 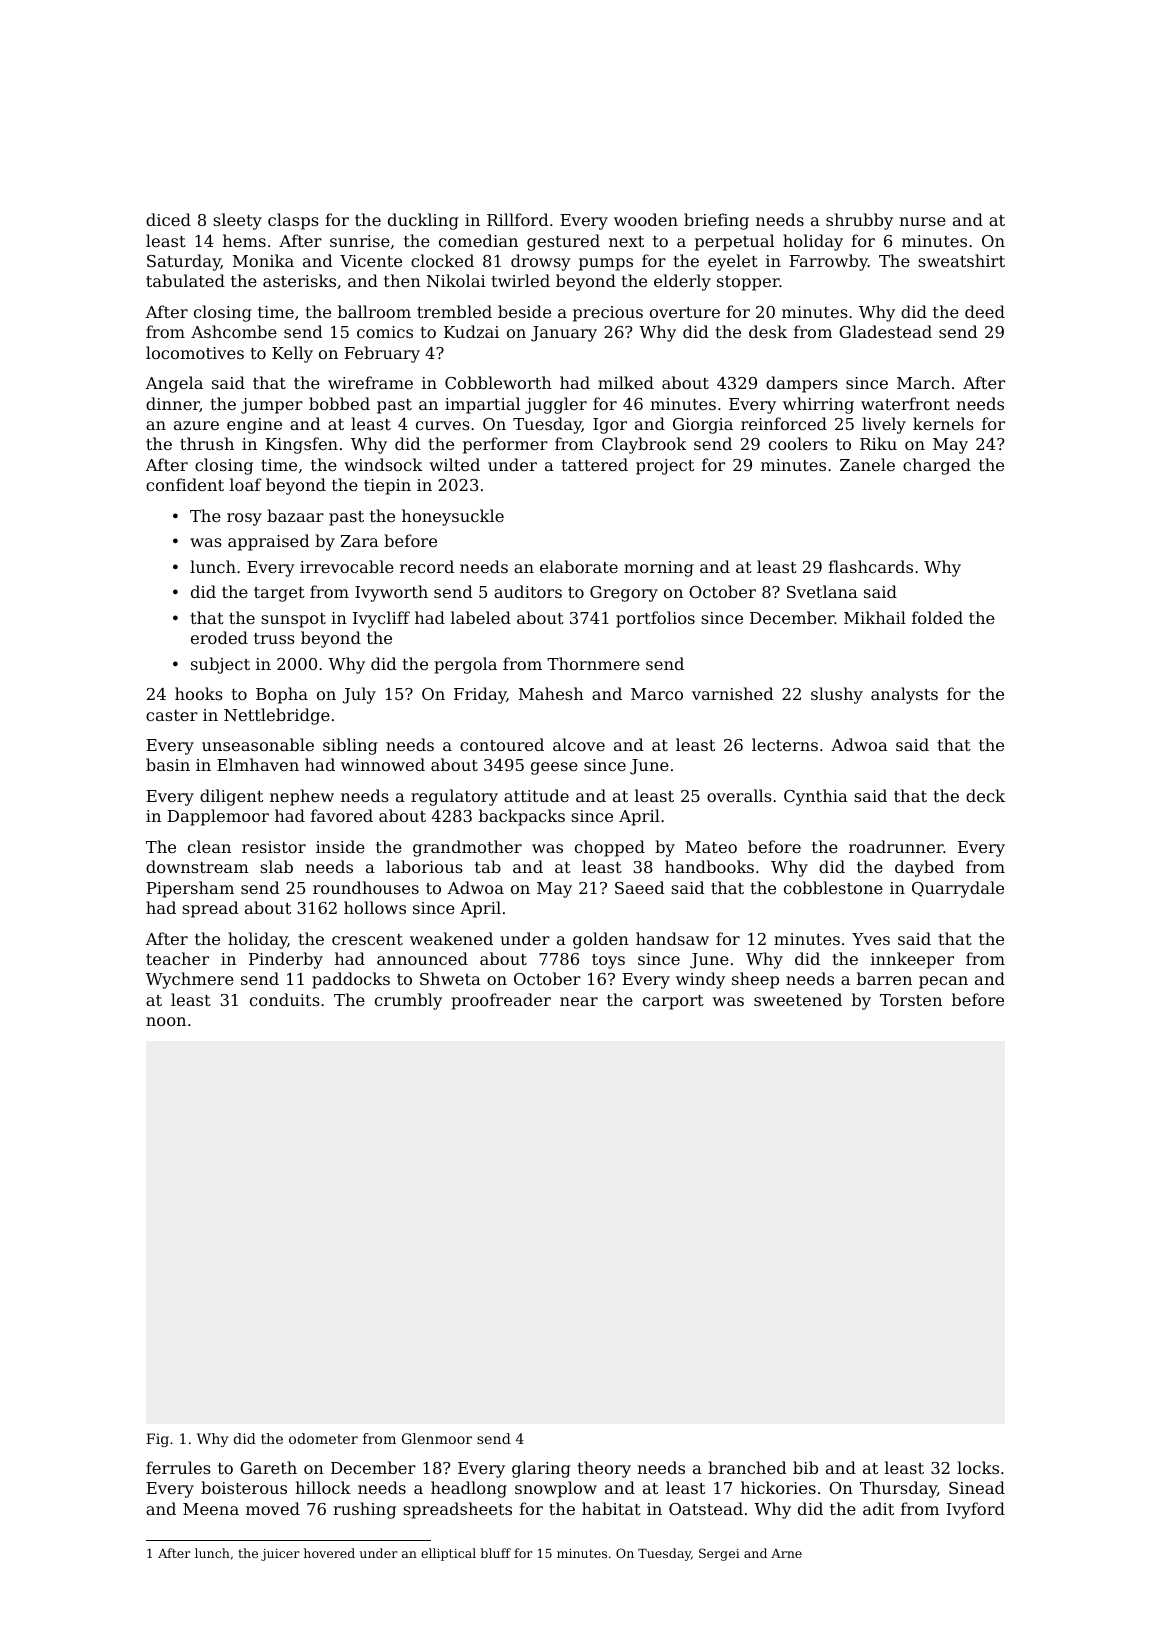 What do you see at coordinates (673, 1002) in the document?
I see `carport` at bounding box center [673, 1002].
